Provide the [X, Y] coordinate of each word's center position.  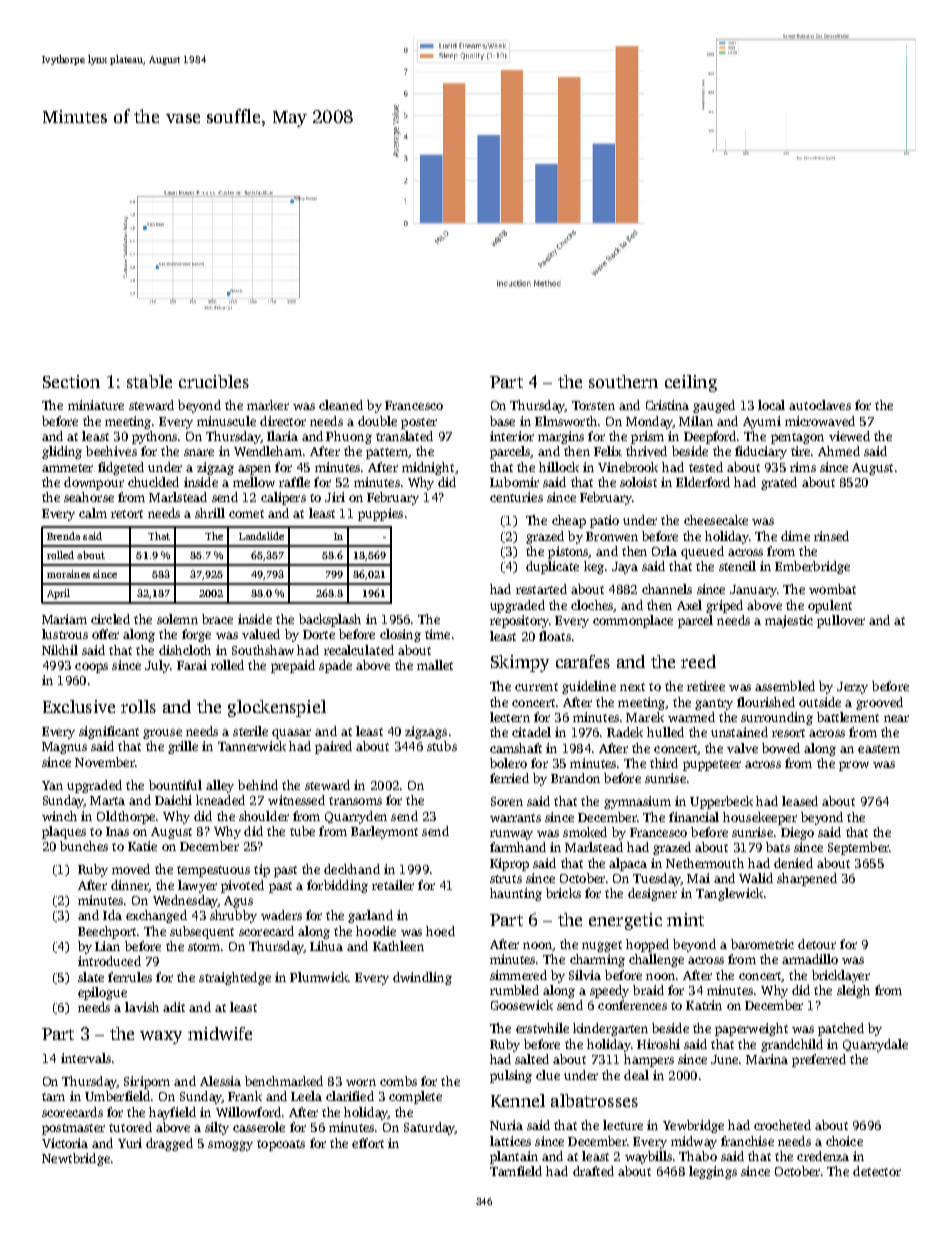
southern [623, 381]
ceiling [691, 383]
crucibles [214, 381]
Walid [756, 878]
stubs [442, 746]
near [896, 718]
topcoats [281, 1145]
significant [109, 732]
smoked [585, 832]
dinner [130, 886]
